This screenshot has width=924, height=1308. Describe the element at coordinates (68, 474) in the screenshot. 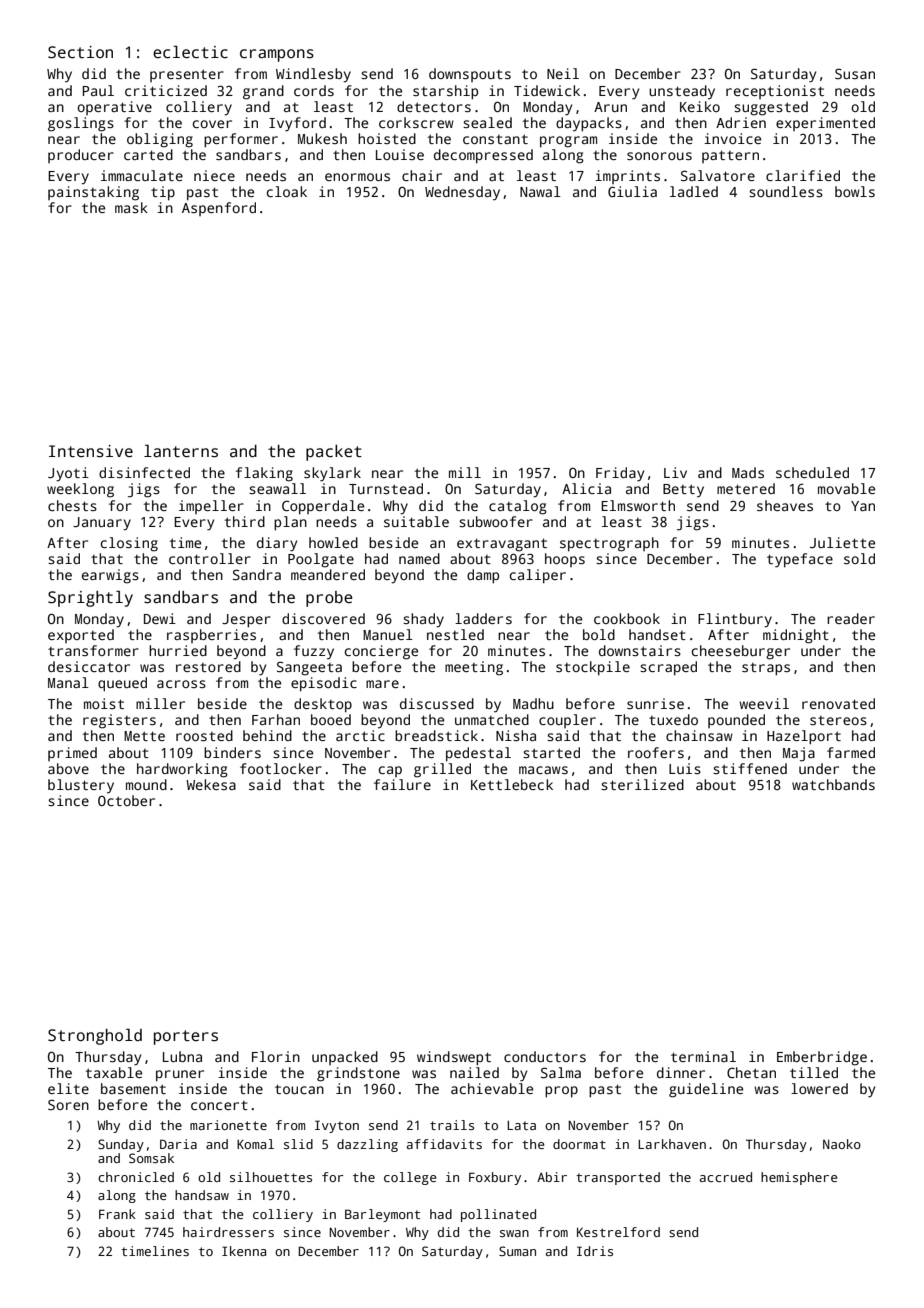

I see `Jyoti` at that location.
